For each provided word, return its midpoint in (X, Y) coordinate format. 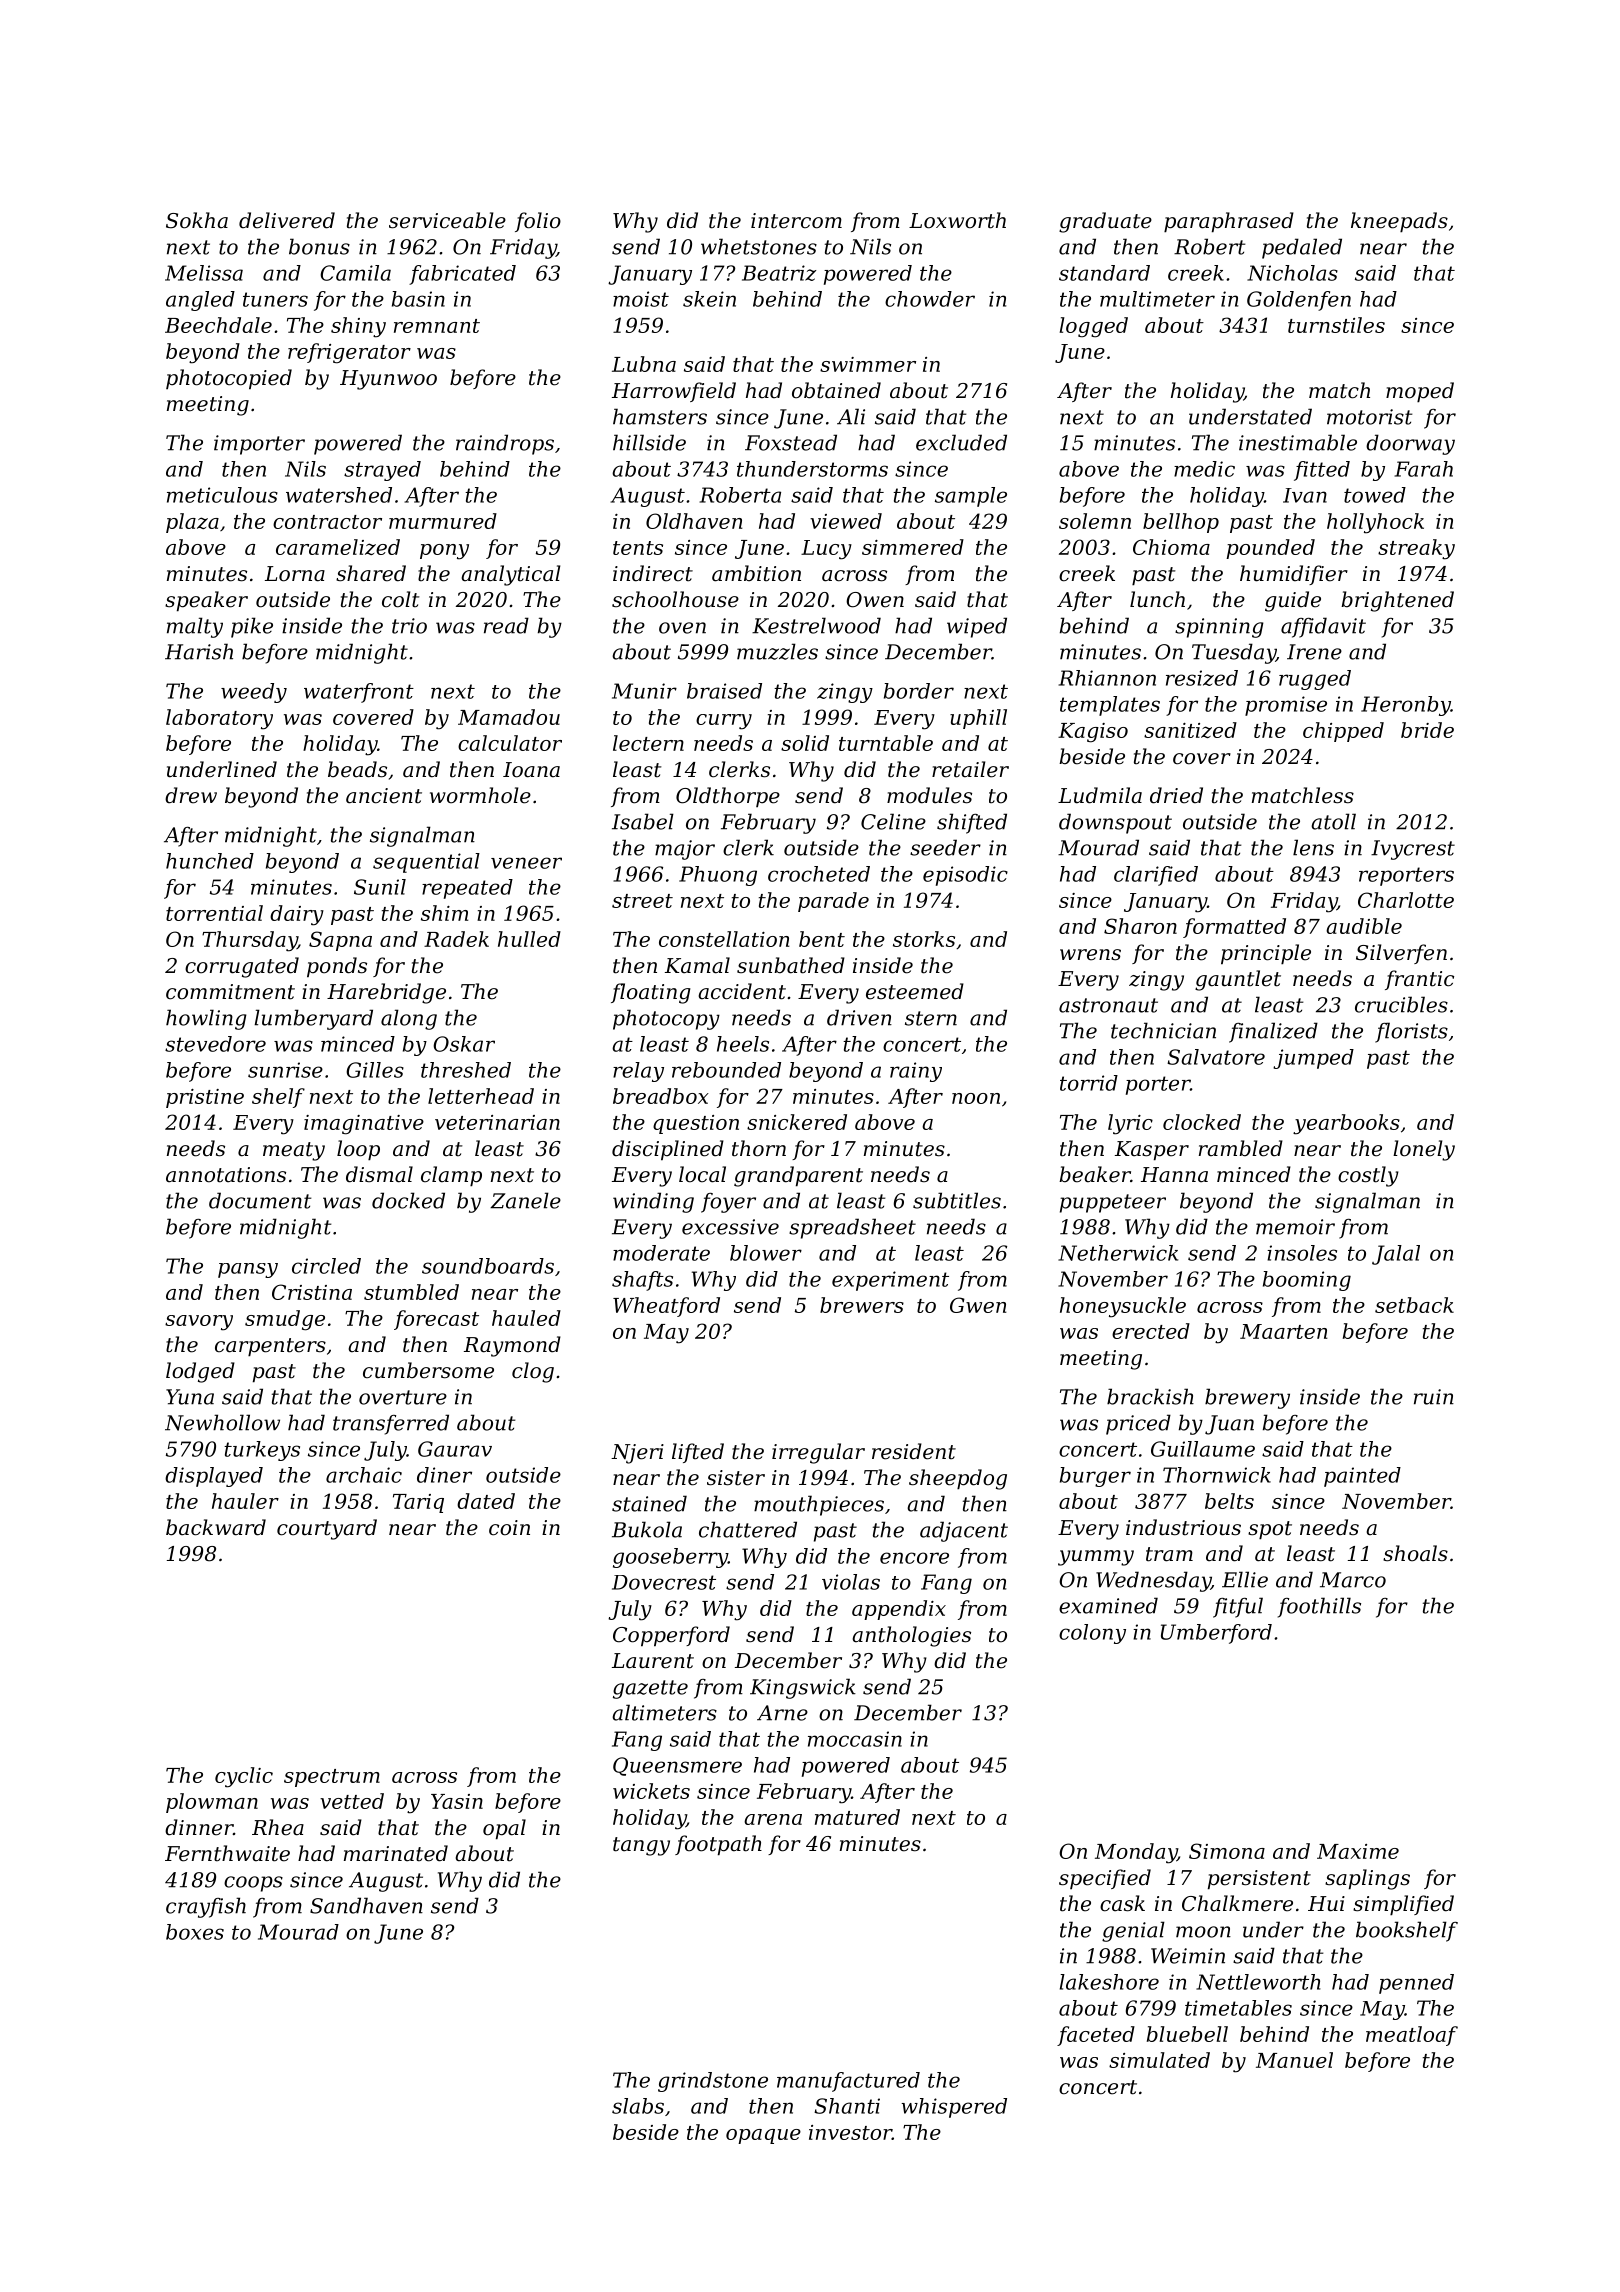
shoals (1415, 1553)
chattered (748, 1529)
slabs (638, 2106)
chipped (1343, 732)
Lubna (644, 364)
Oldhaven (694, 521)
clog (533, 1372)
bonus (319, 246)
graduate (1105, 222)
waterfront (359, 693)
